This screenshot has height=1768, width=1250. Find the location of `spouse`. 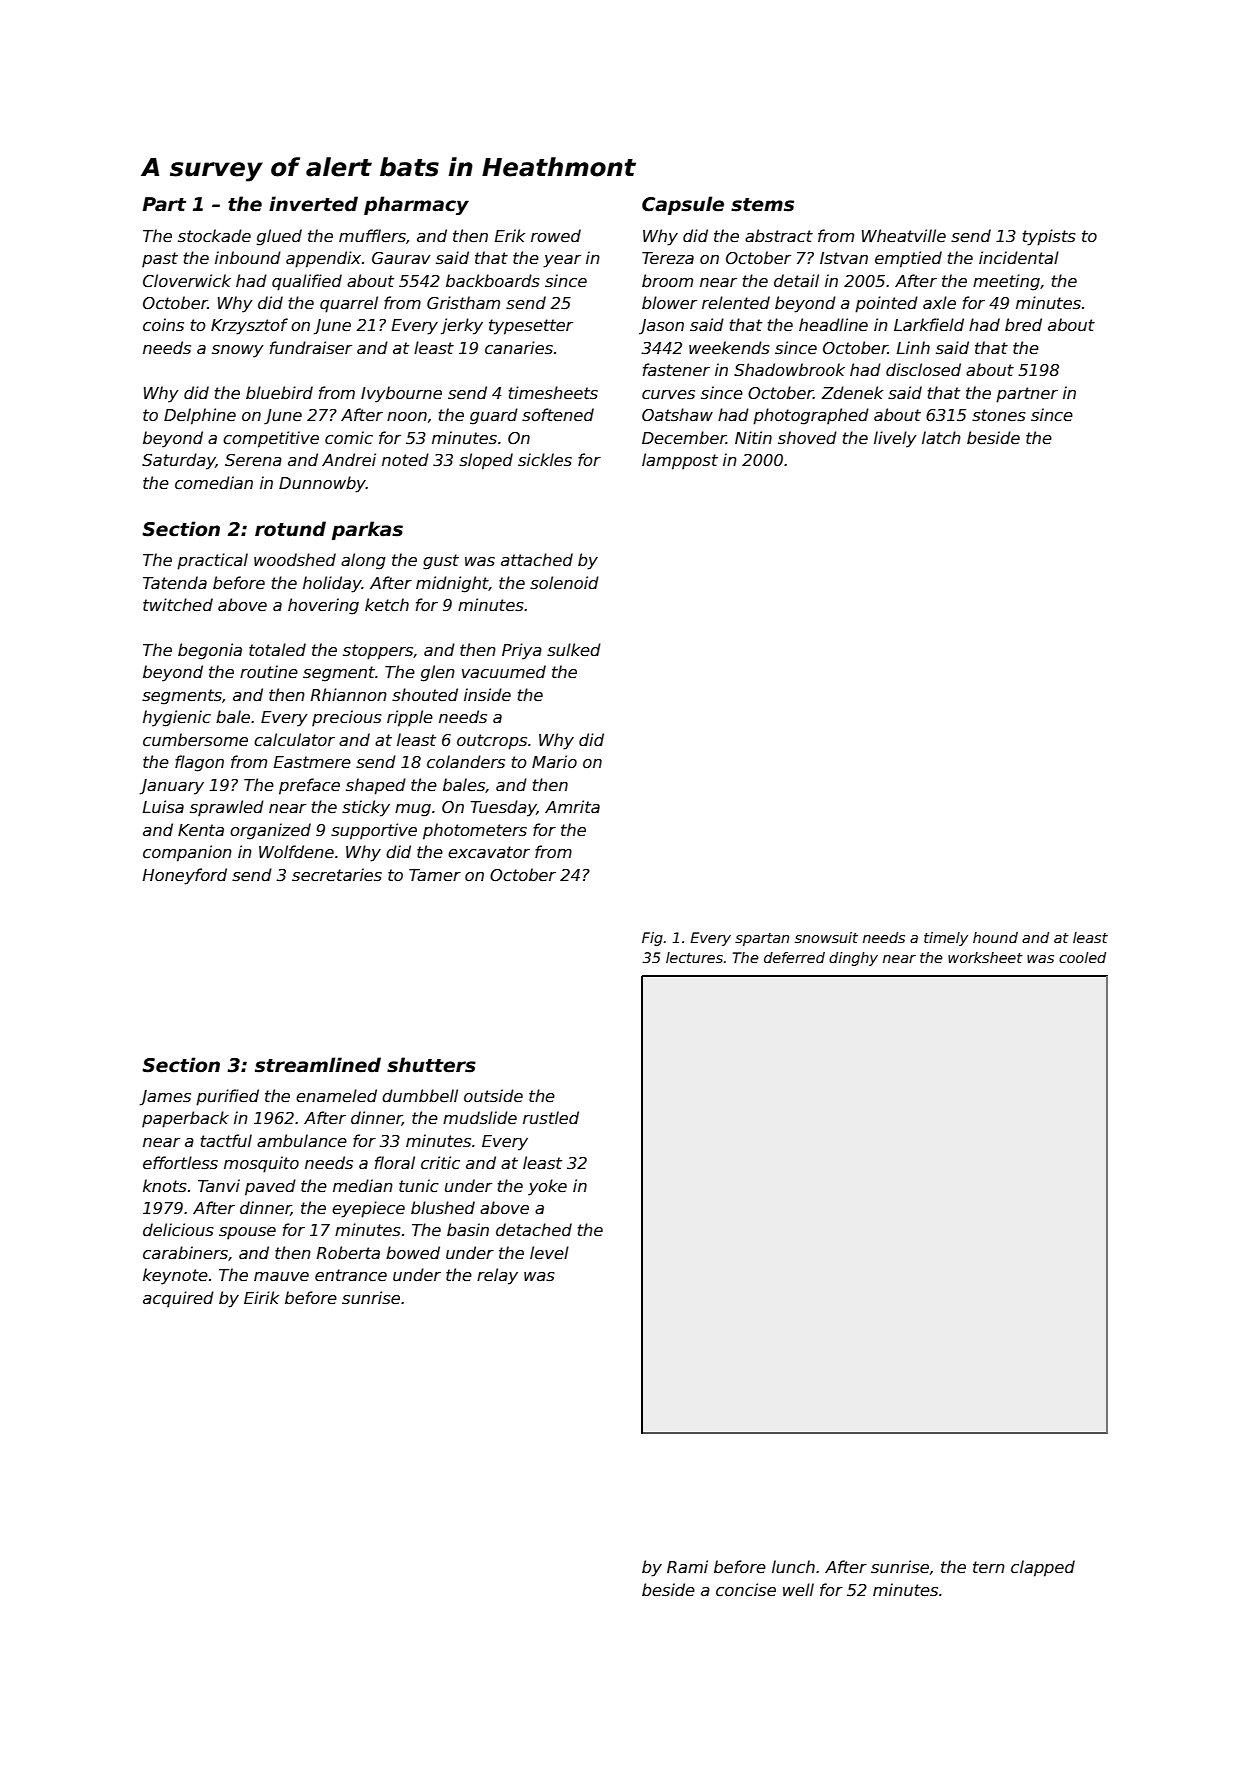

spouse is located at coordinates (247, 1233).
